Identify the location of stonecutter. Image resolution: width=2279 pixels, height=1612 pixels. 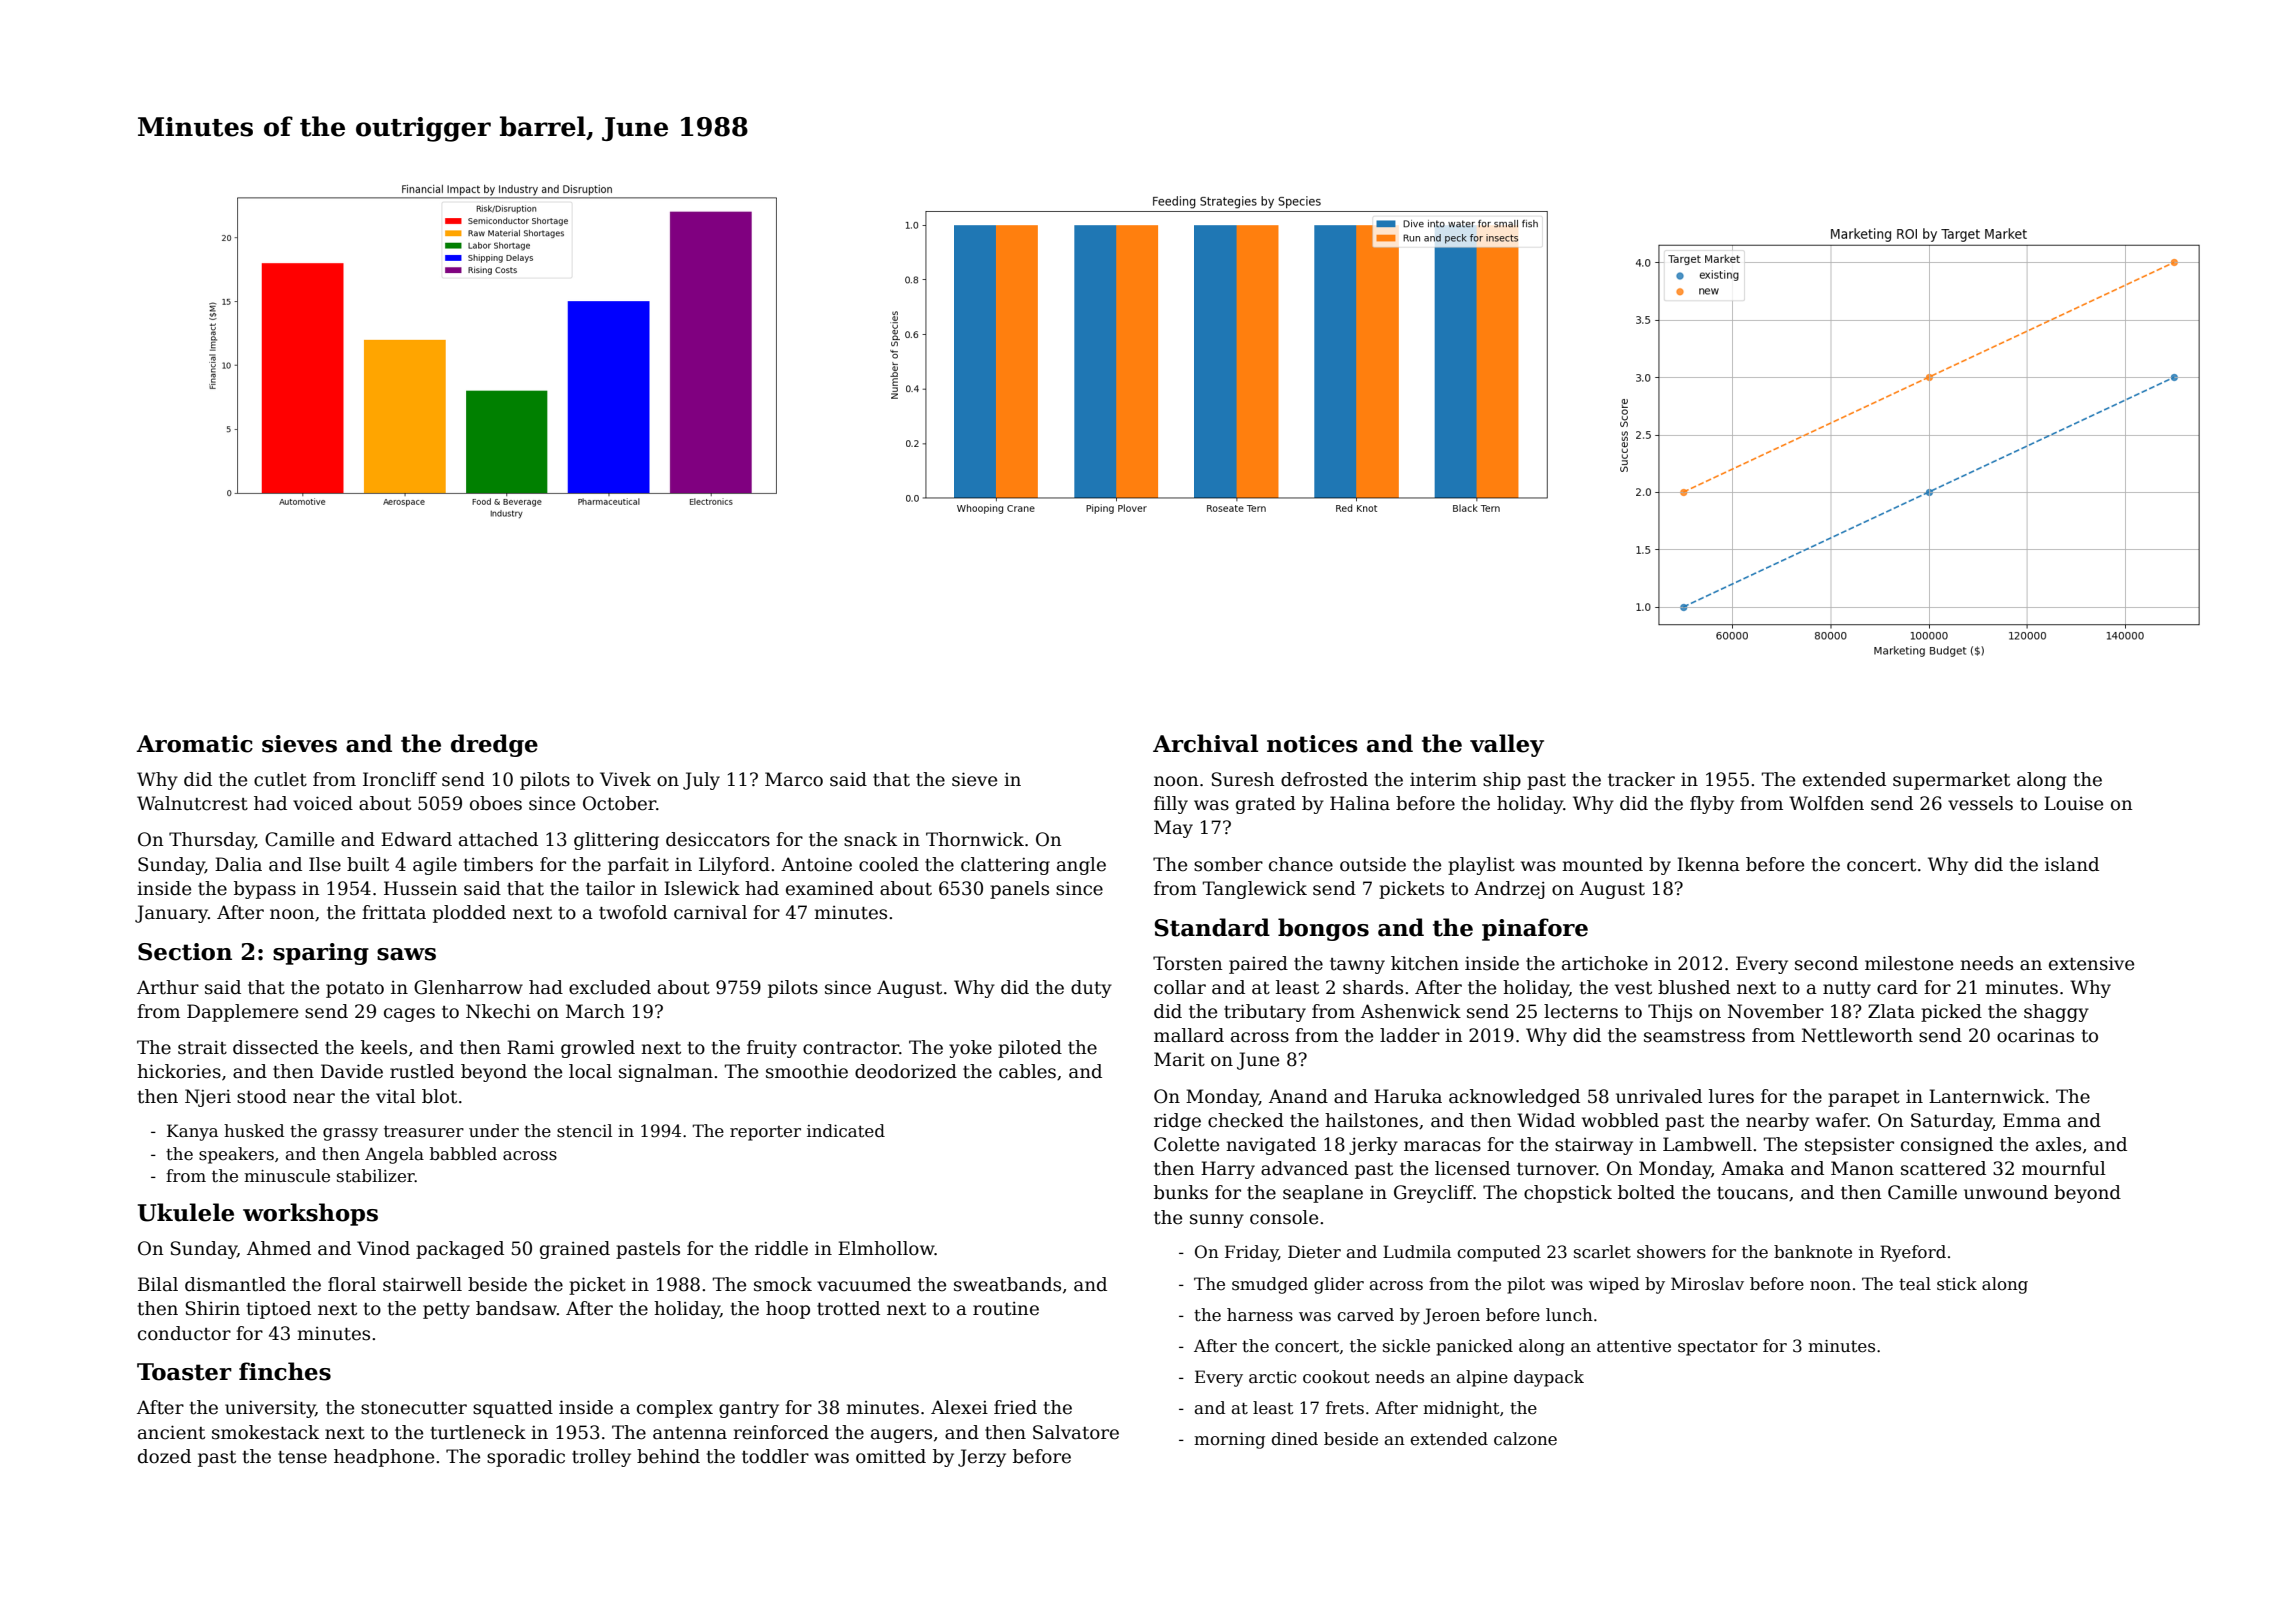
(414, 1408).
